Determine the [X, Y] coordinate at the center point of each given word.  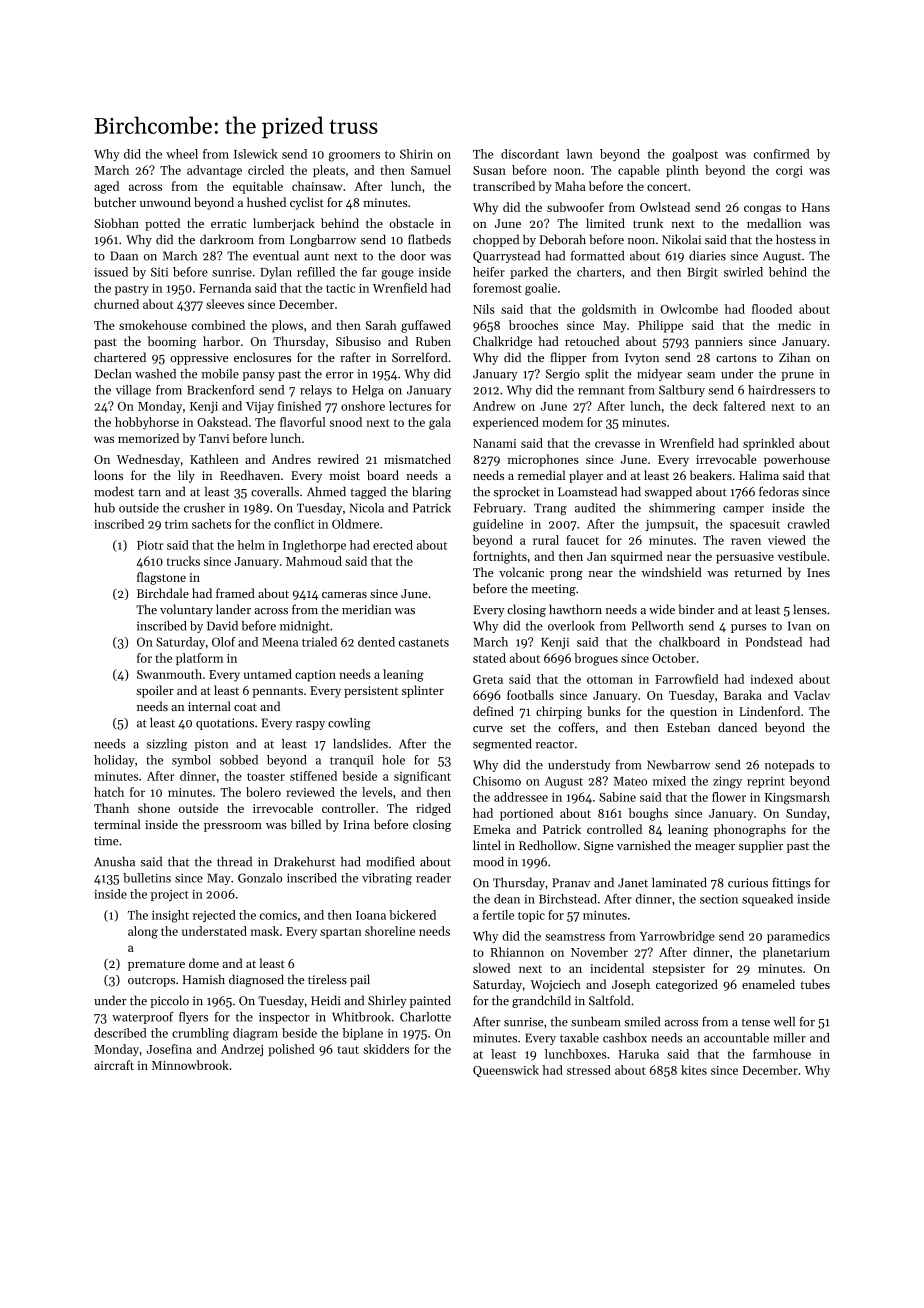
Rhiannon [517, 952]
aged [106, 187]
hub [104, 508]
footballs [530, 695]
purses [748, 628]
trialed [319, 642]
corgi [789, 172]
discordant [530, 154]
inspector [284, 1018]
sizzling [167, 745]
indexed [771, 679]
